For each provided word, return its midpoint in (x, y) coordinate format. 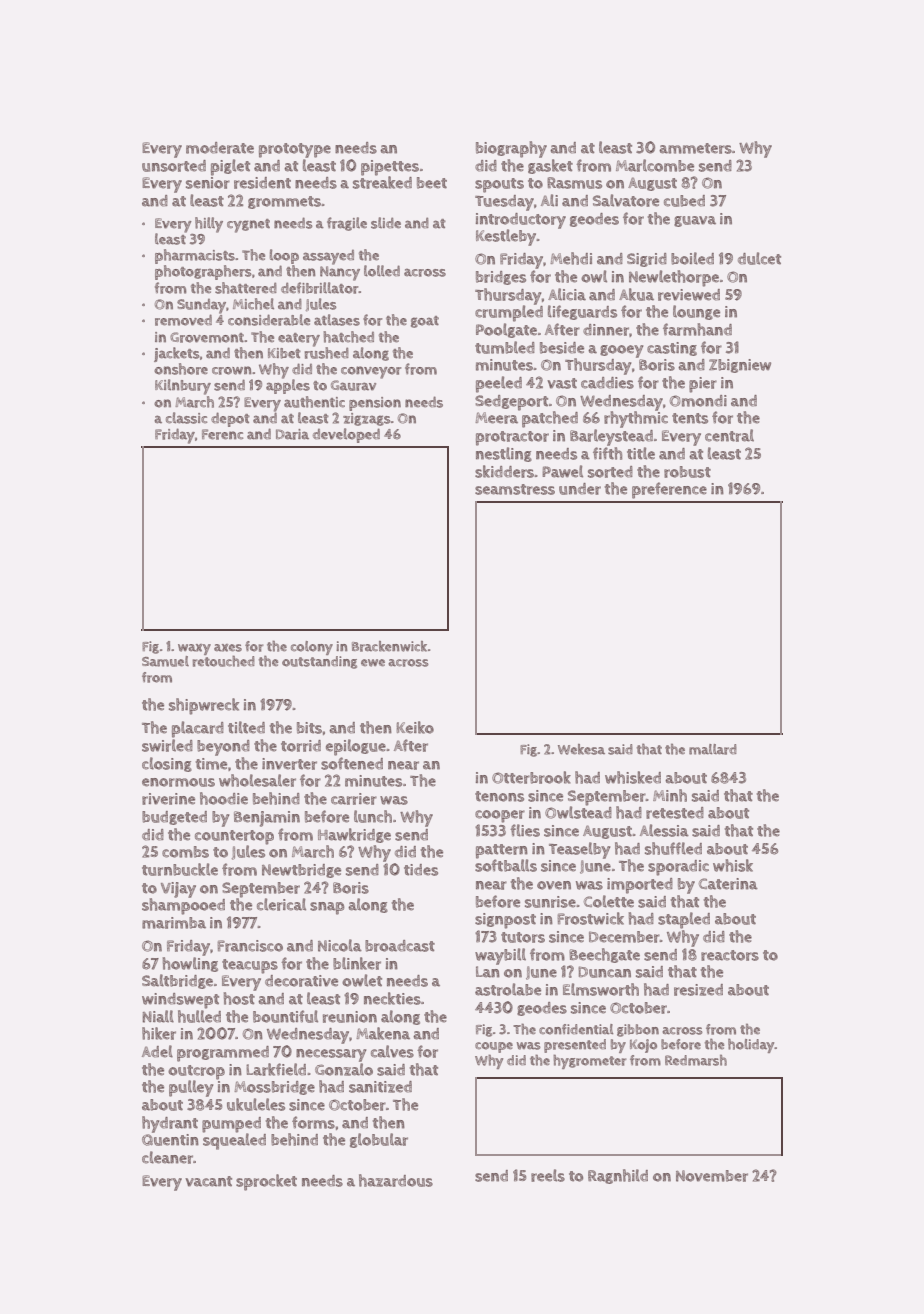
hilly (209, 225)
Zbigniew (740, 366)
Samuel (165, 661)
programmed (223, 1054)
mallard (713, 749)
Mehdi (571, 258)
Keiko (415, 727)
